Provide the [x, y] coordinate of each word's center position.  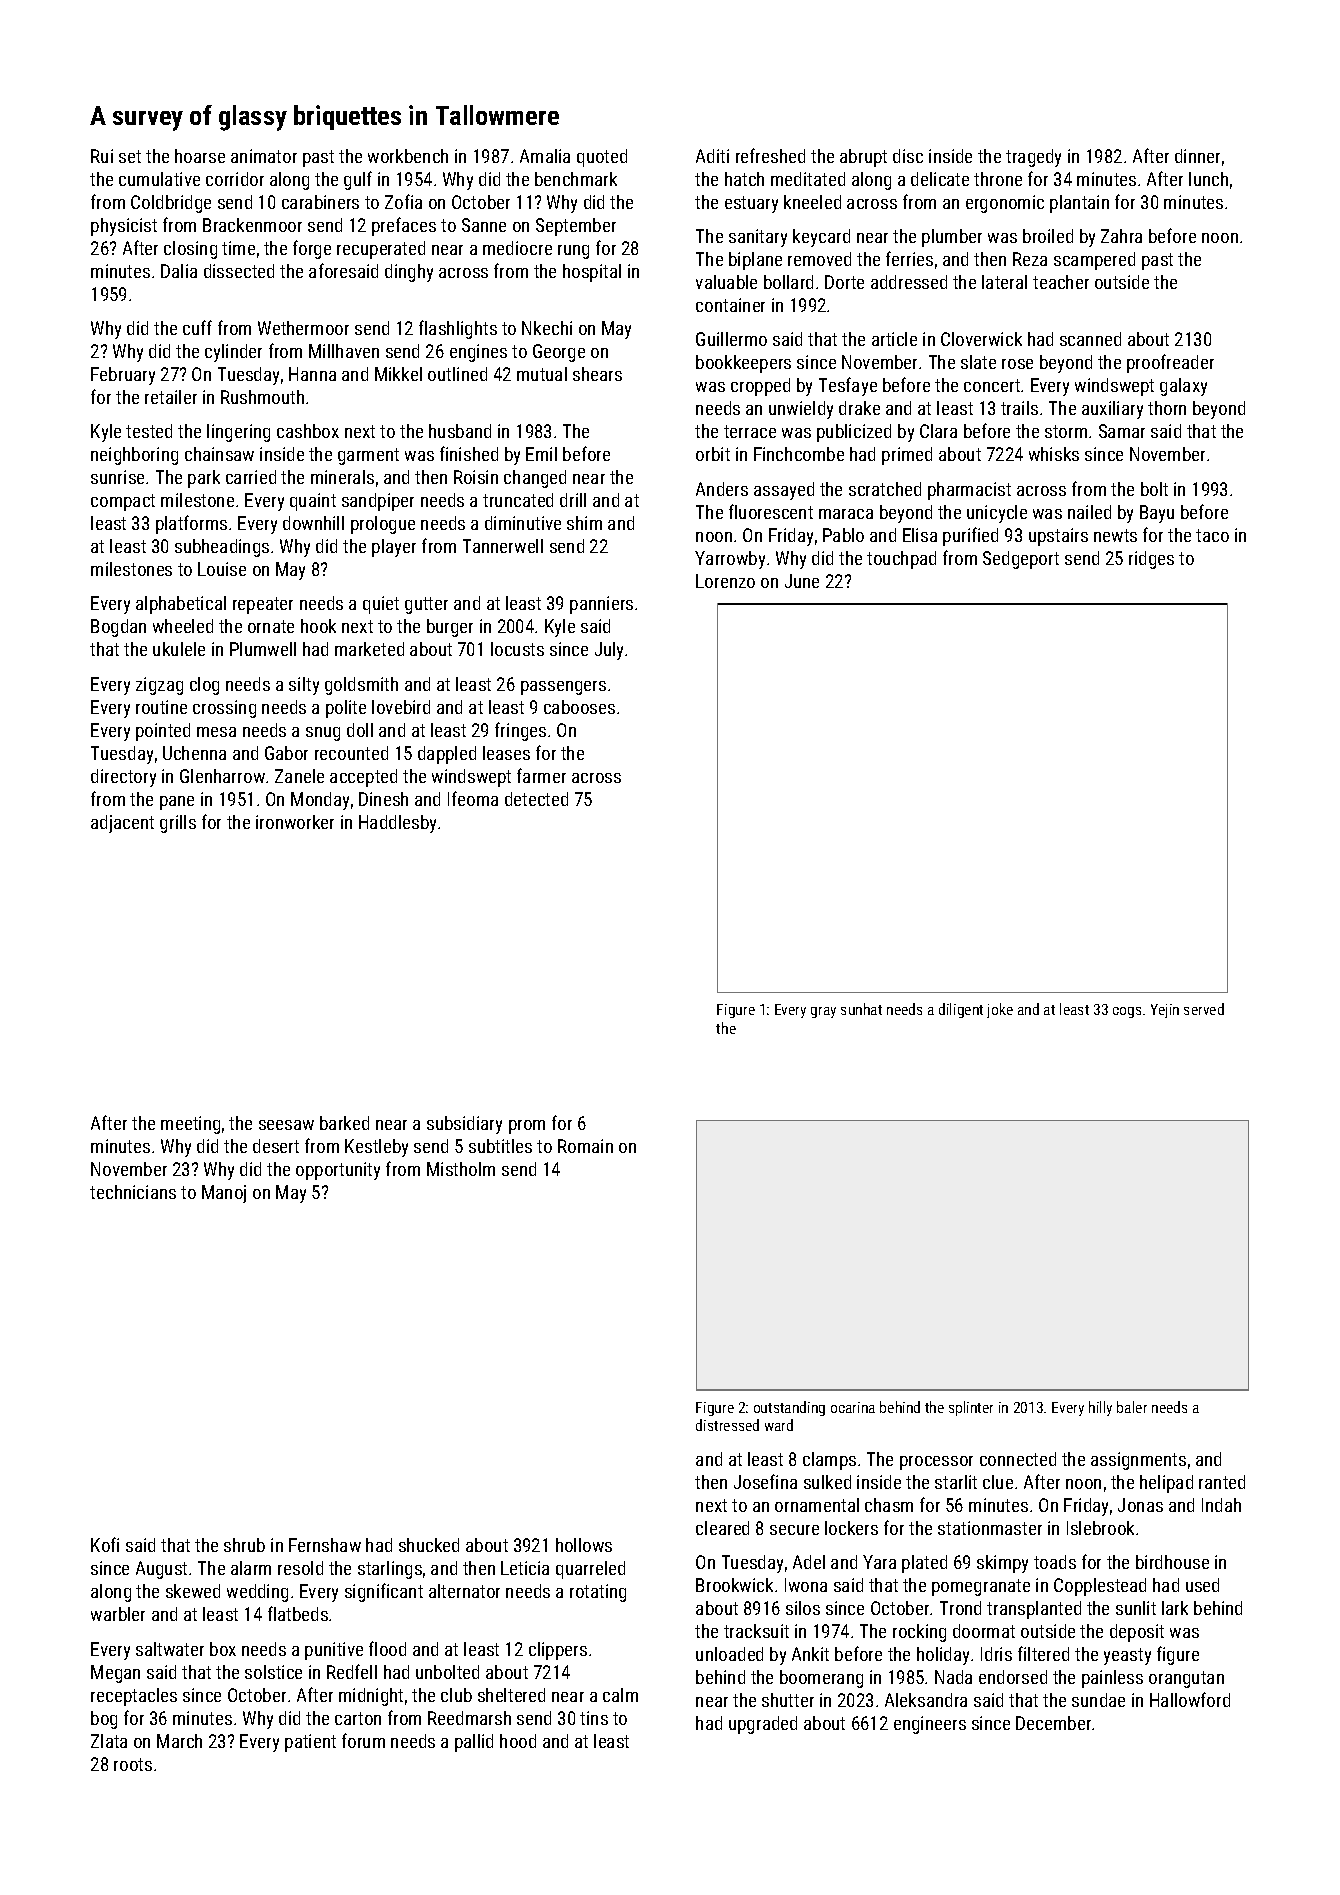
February [123, 376]
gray [823, 1012]
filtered [1043, 1653]
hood [518, 1741]
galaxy [1183, 387]
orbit [713, 454]
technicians [133, 1192]
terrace [750, 431]
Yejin [1165, 1011]
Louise [222, 569]
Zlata [109, 1741]
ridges [1151, 560]
